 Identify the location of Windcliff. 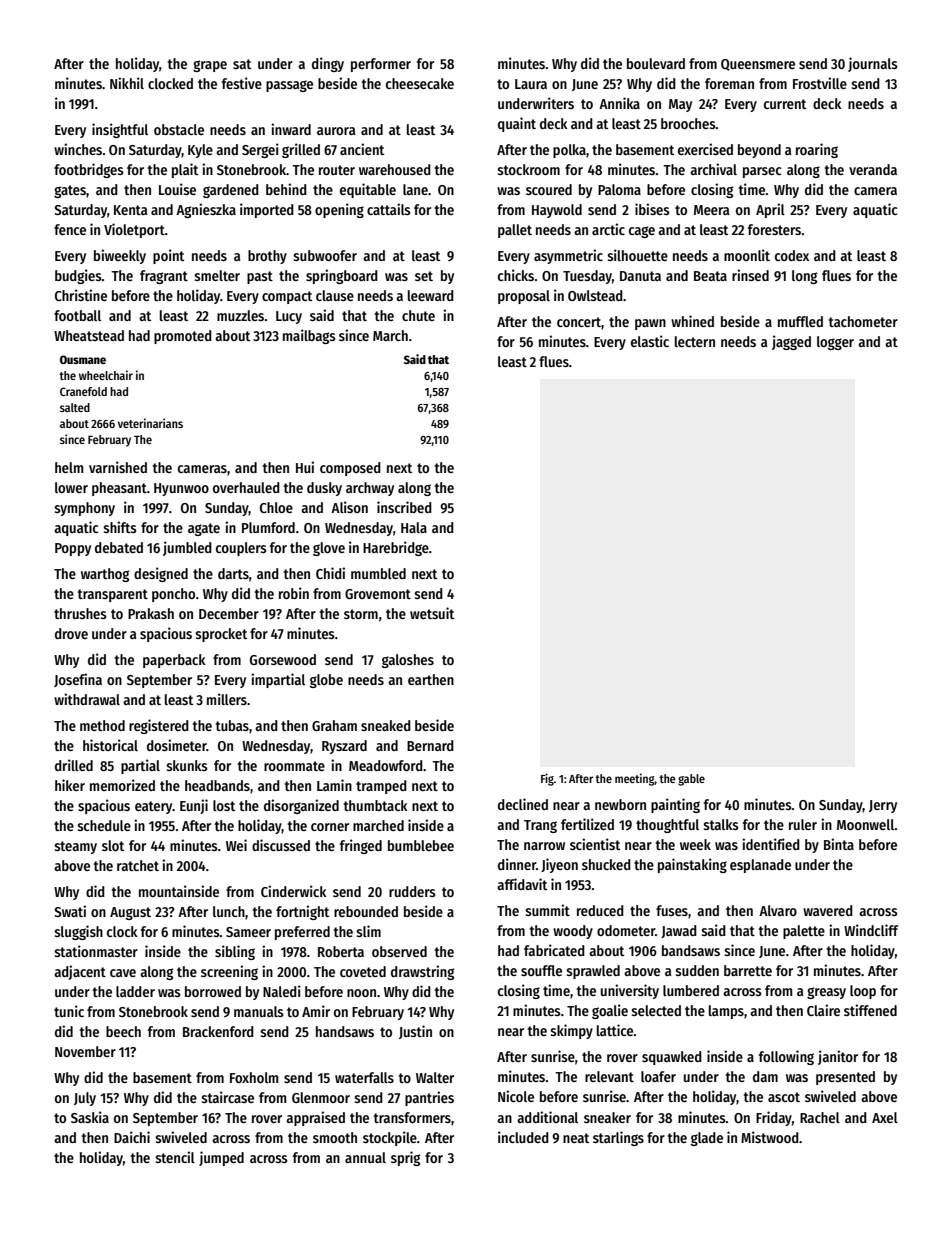
(871, 930).
